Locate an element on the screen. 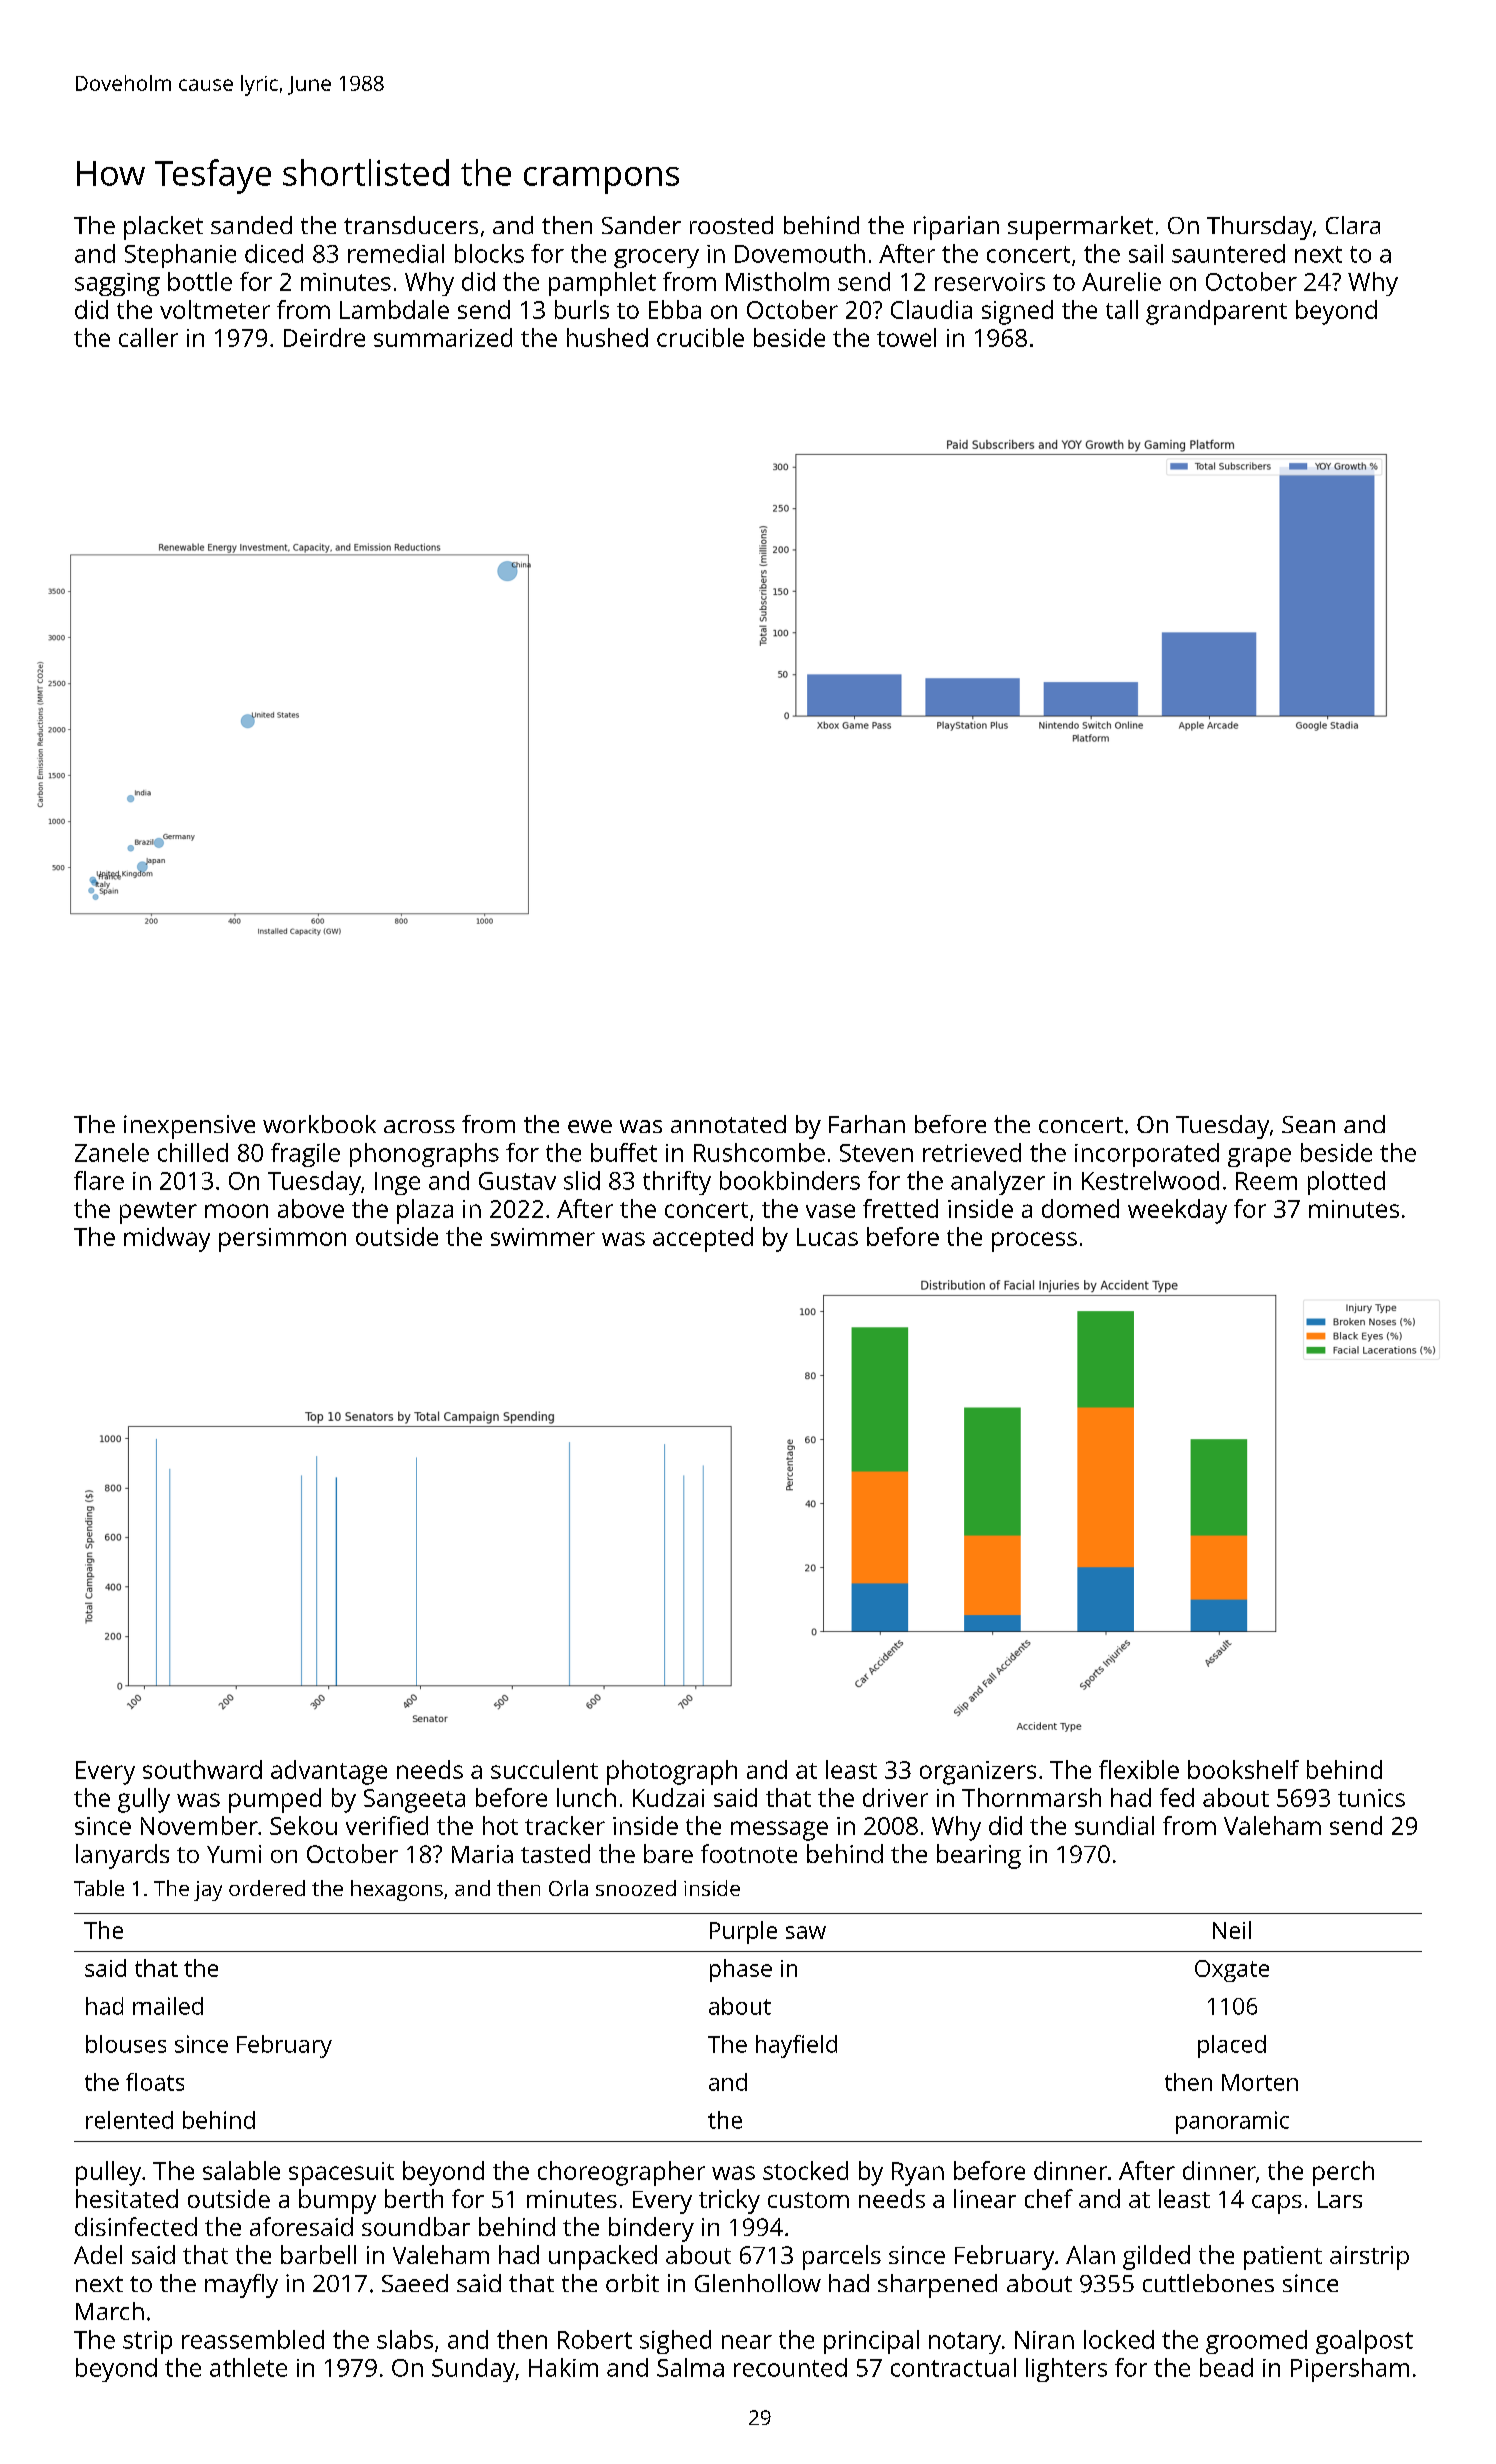 Image resolution: width=1496 pixels, height=2464 pixels. grandparent is located at coordinates (1216, 312).
